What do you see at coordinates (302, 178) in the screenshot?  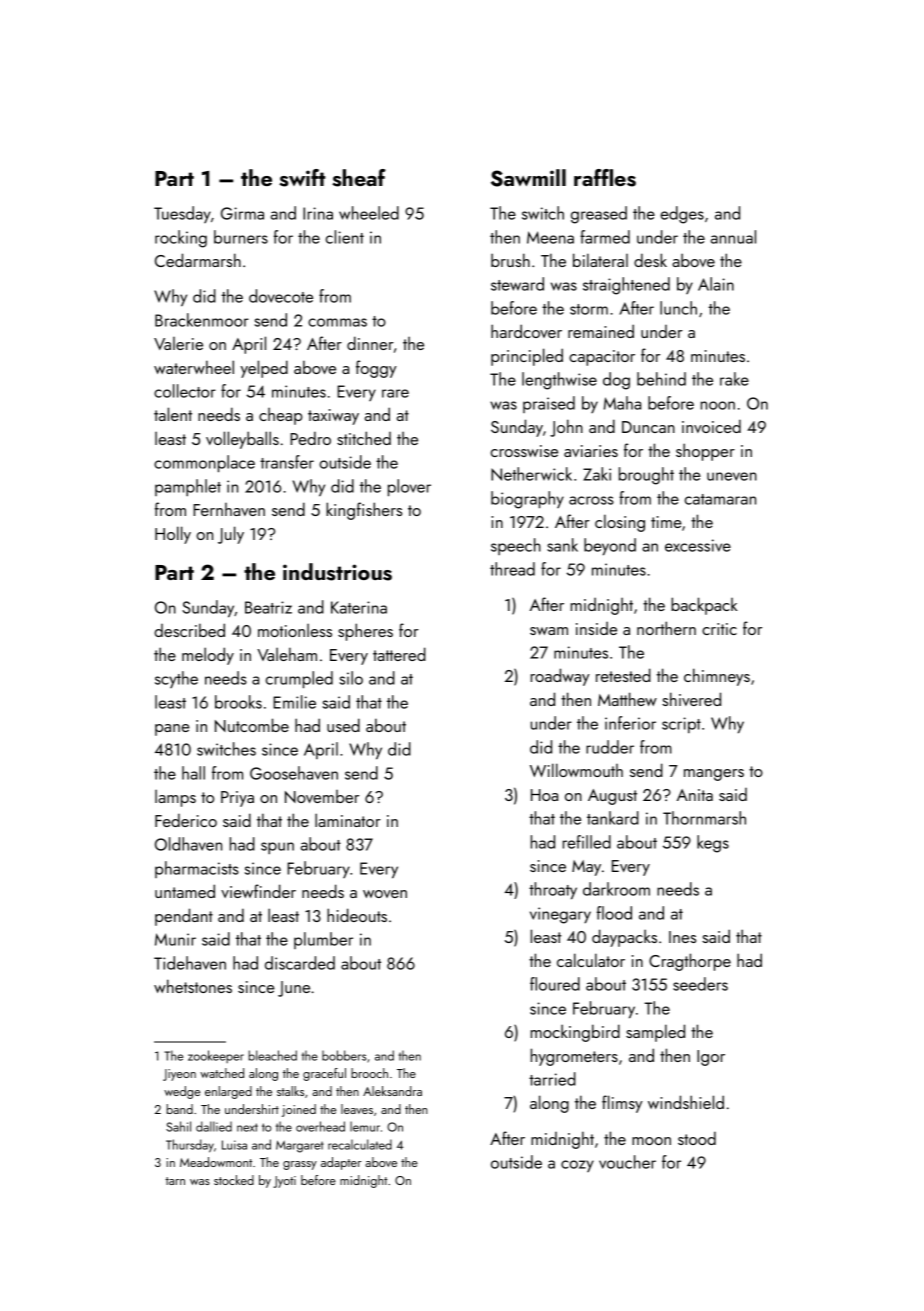 I see `swift` at bounding box center [302, 178].
